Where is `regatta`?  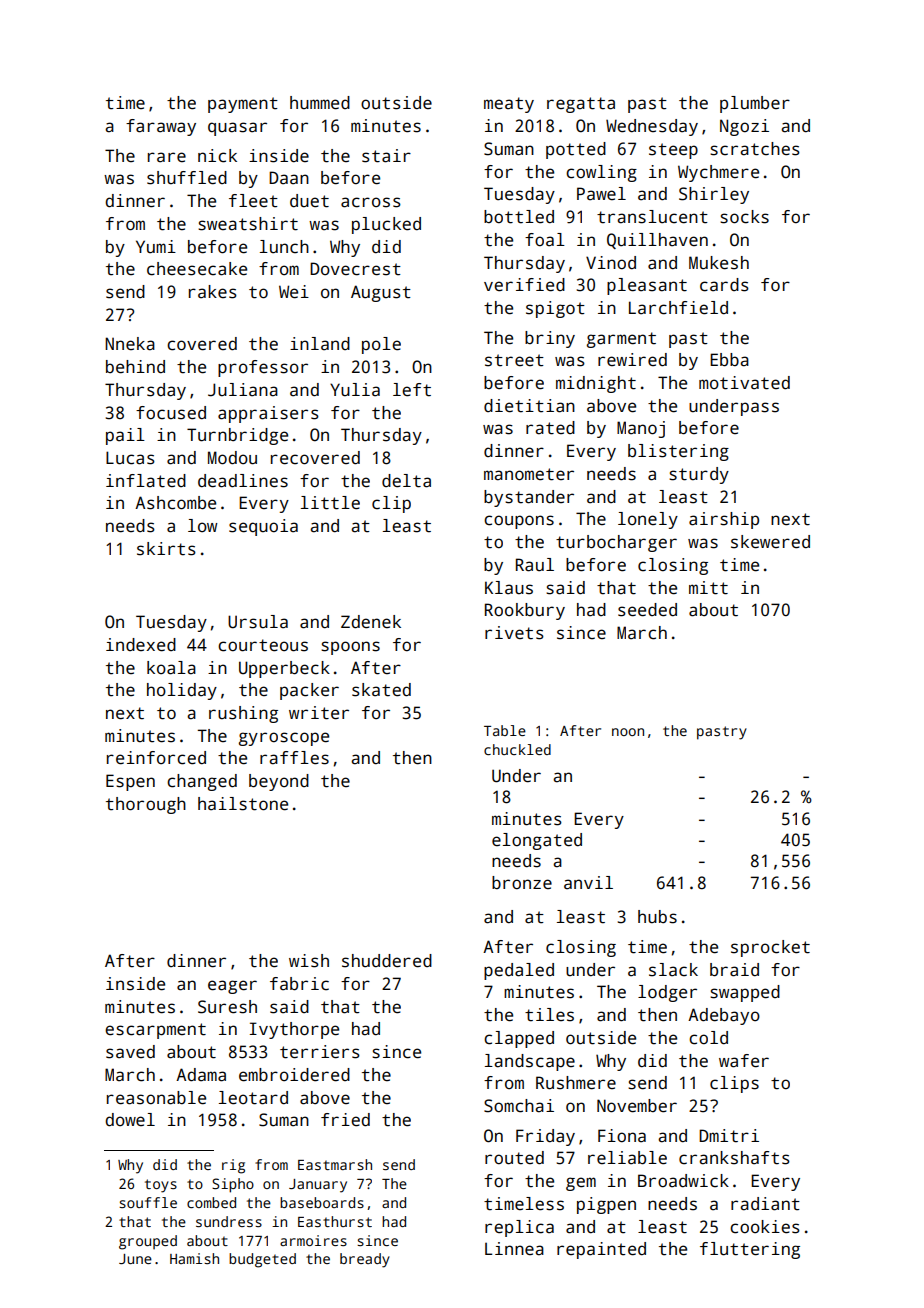
regatta is located at coordinates (581, 105).
